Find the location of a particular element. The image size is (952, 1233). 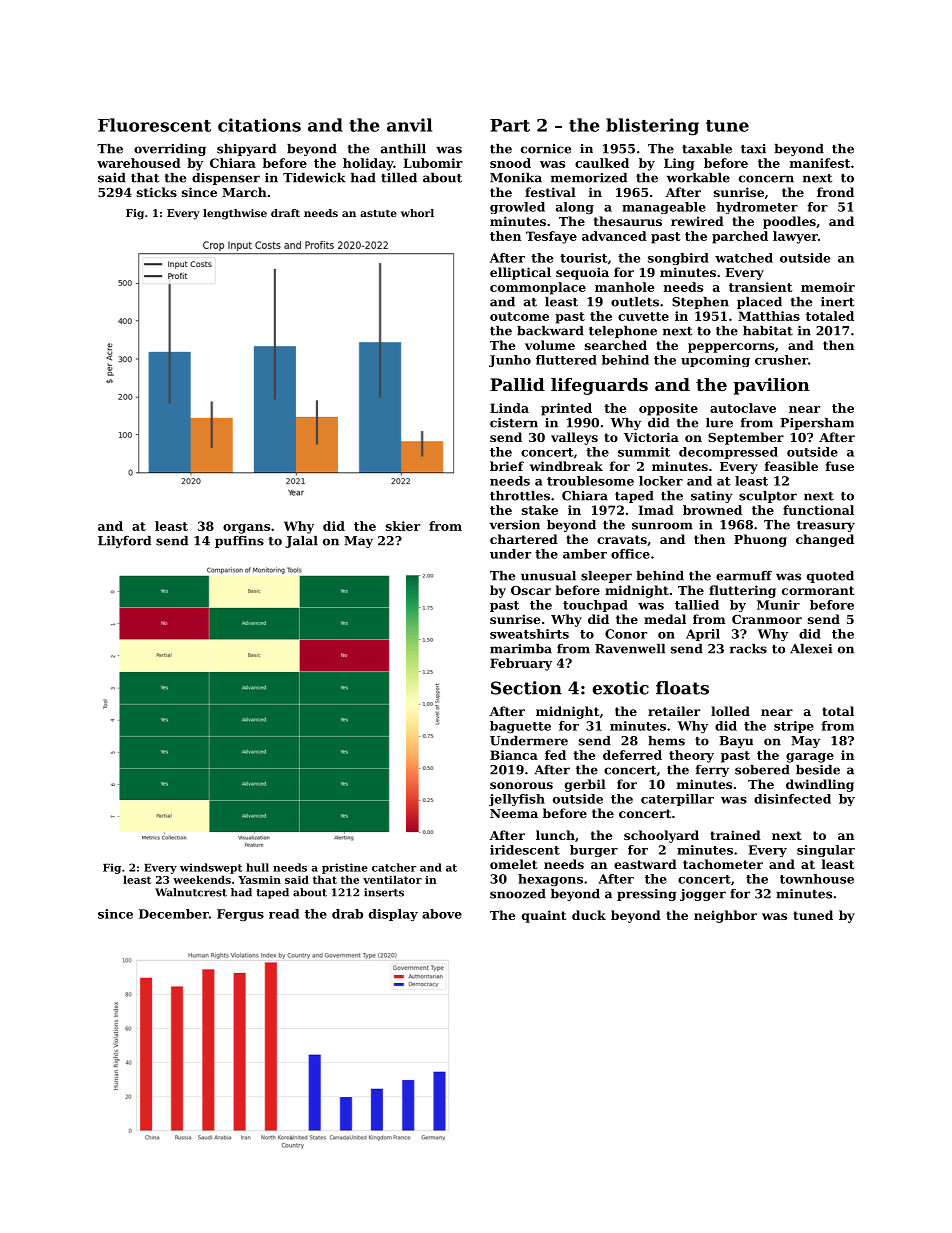

skier is located at coordinates (403, 526).
